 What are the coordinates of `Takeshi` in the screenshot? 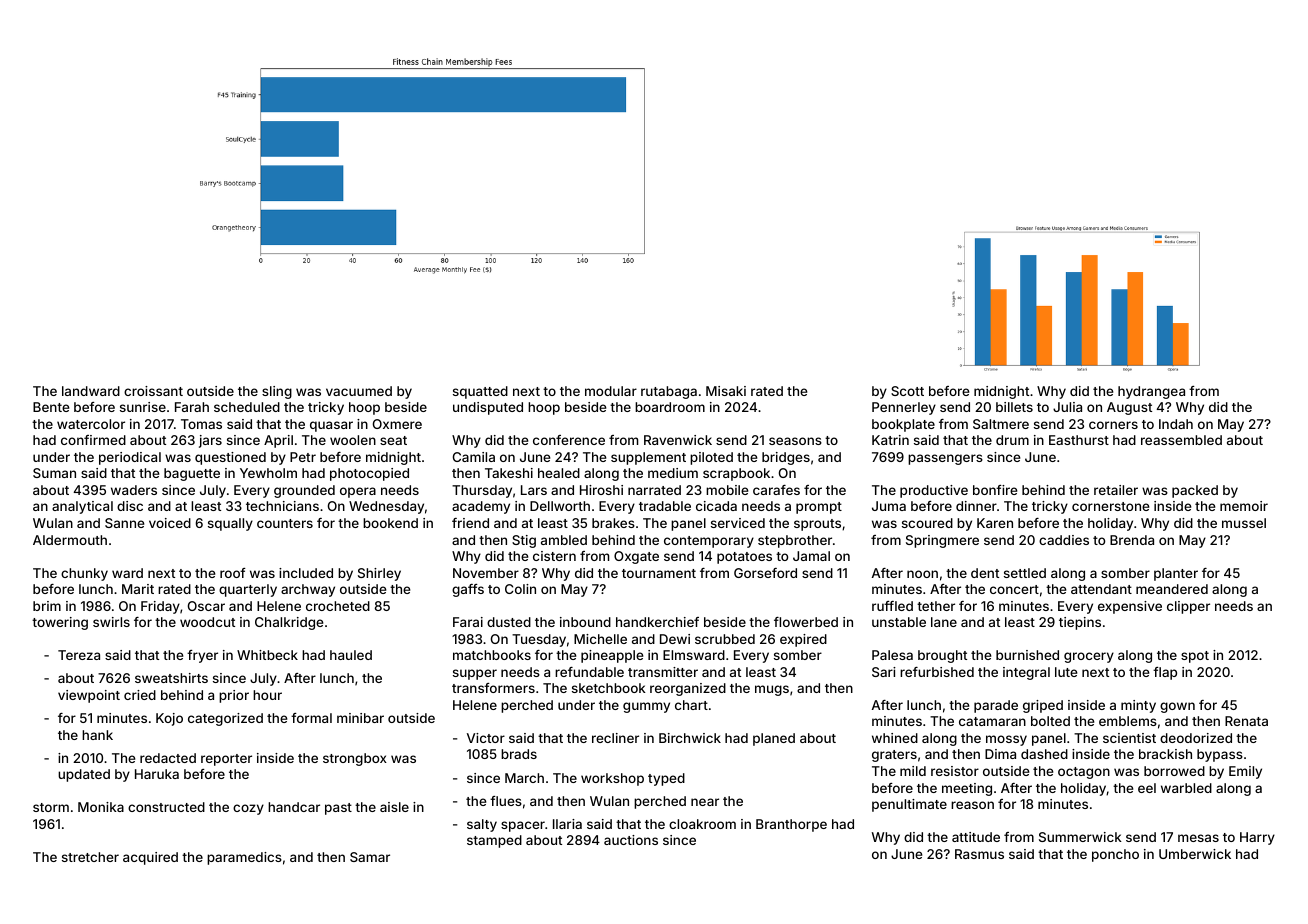 It's located at (509, 473).
